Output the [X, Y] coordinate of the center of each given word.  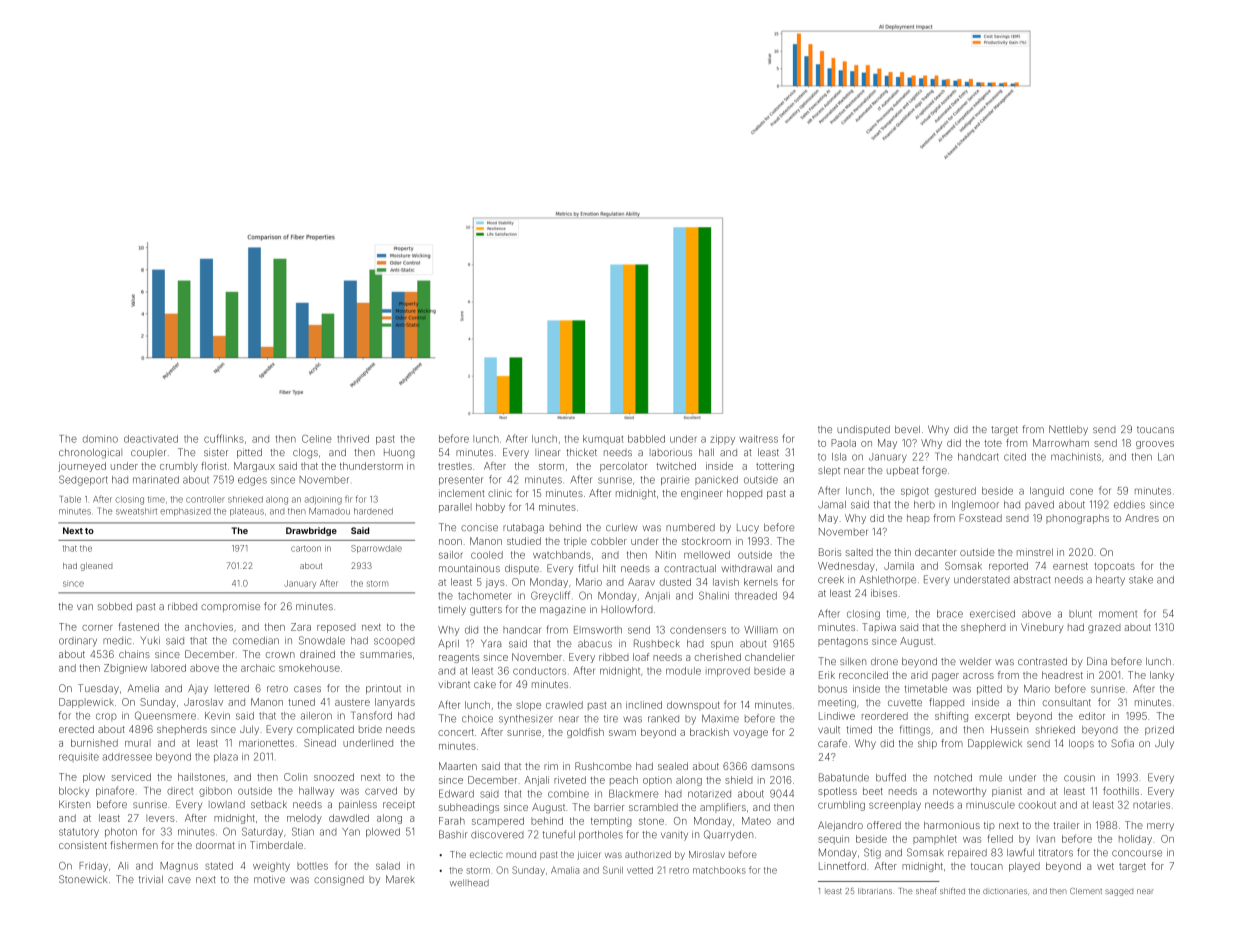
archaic [258, 668]
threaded [756, 596]
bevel [907, 429]
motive [269, 879]
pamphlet [935, 839]
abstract [1032, 580]
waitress [758, 439]
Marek [400, 879]
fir [349, 498]
